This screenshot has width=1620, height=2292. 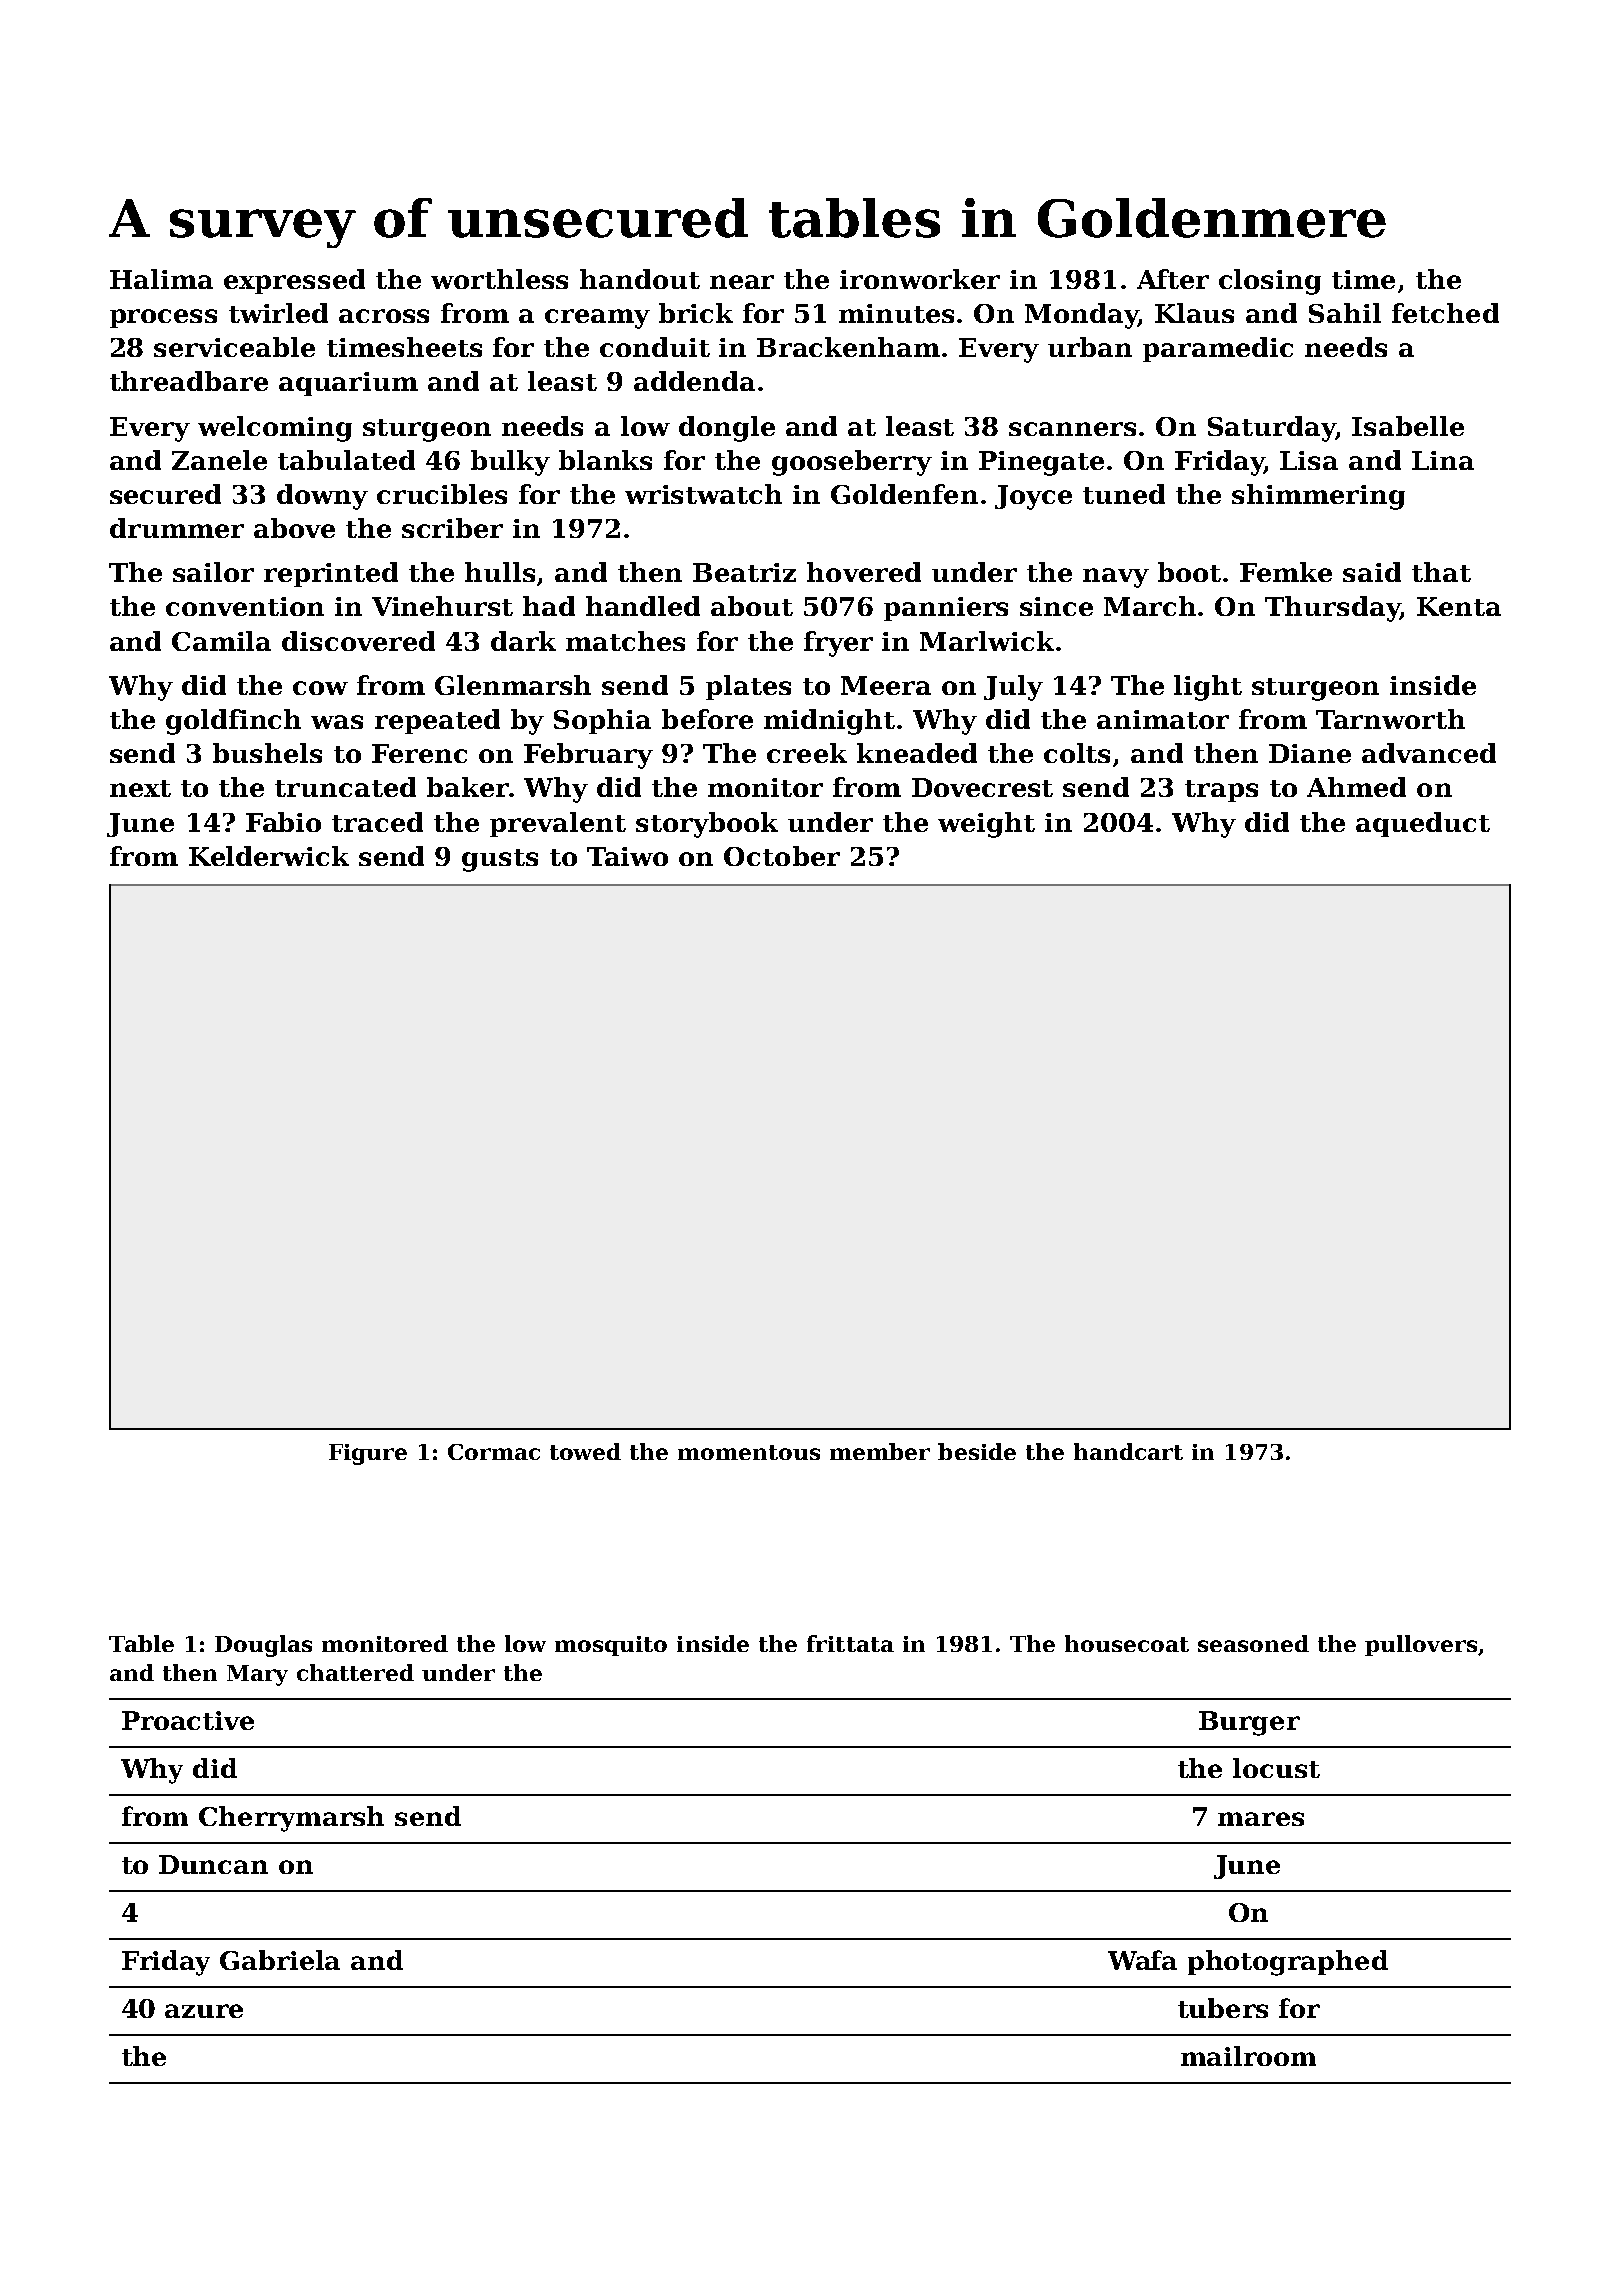 I want to click on member, so click(x=880, y=1451).
